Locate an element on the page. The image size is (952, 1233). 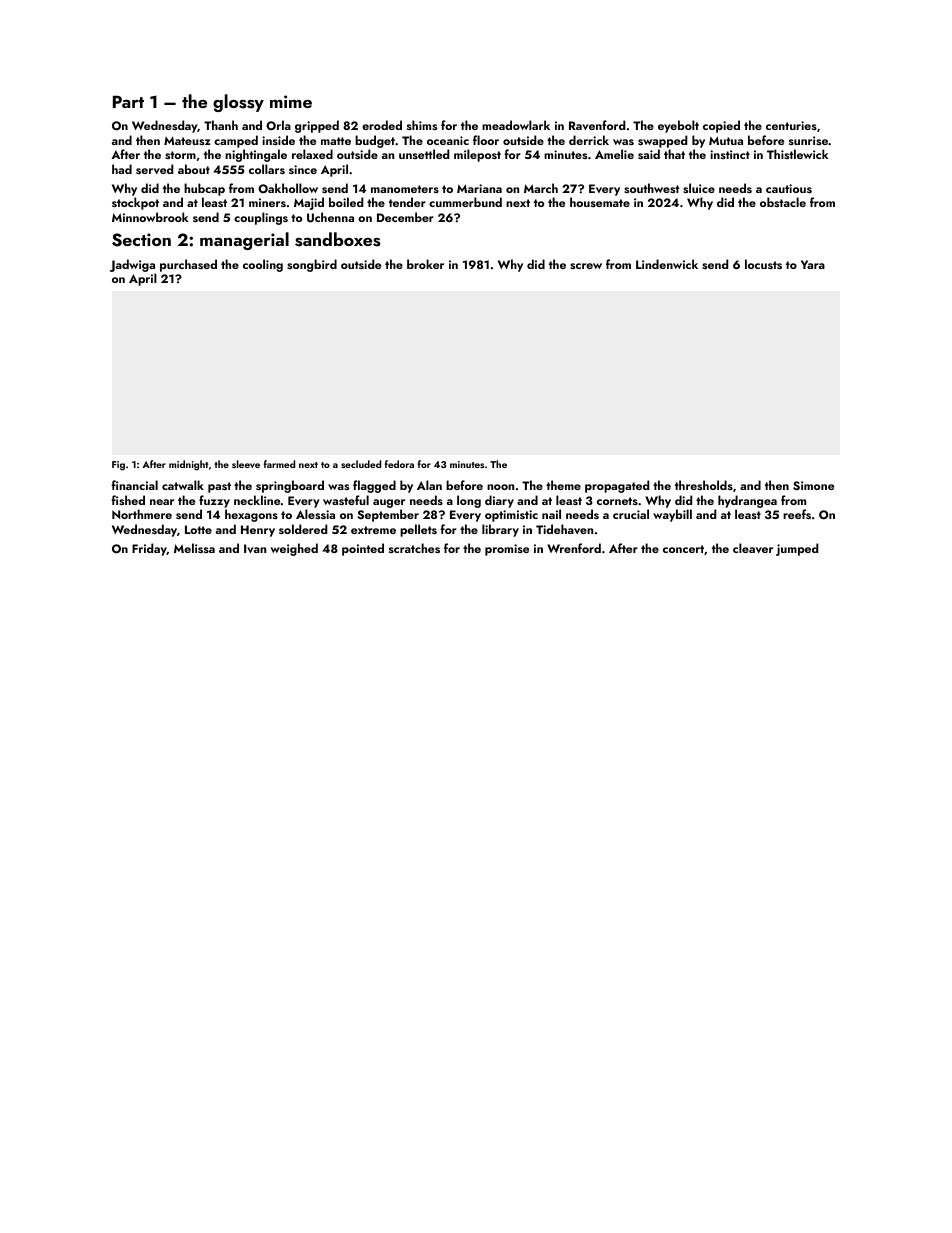
miners is located at coordinates (267, 202).
